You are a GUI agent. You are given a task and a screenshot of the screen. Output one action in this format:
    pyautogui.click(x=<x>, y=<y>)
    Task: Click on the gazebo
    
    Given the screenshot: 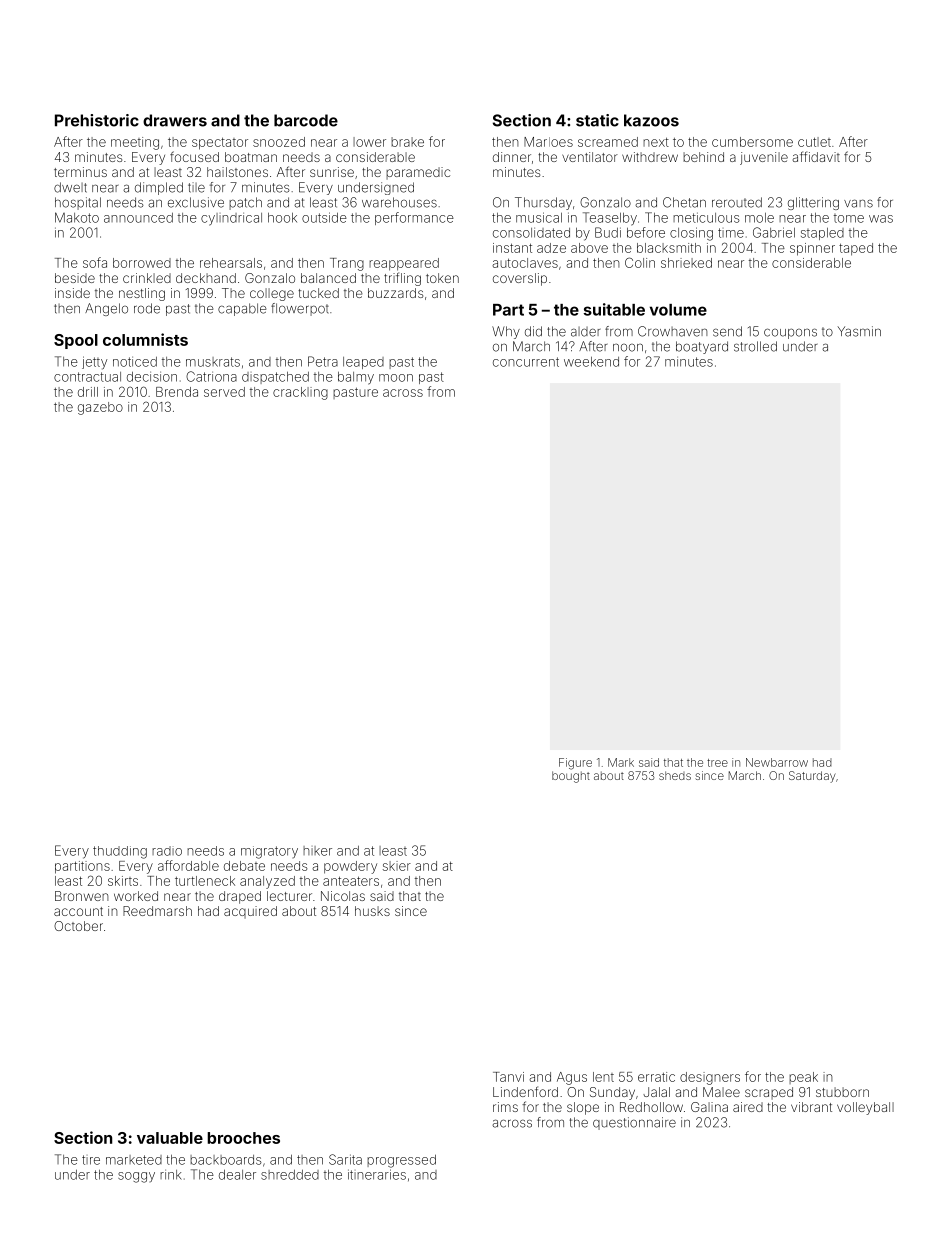 What is the action you would take?
    pyautogui.click(x=100, y=408)
